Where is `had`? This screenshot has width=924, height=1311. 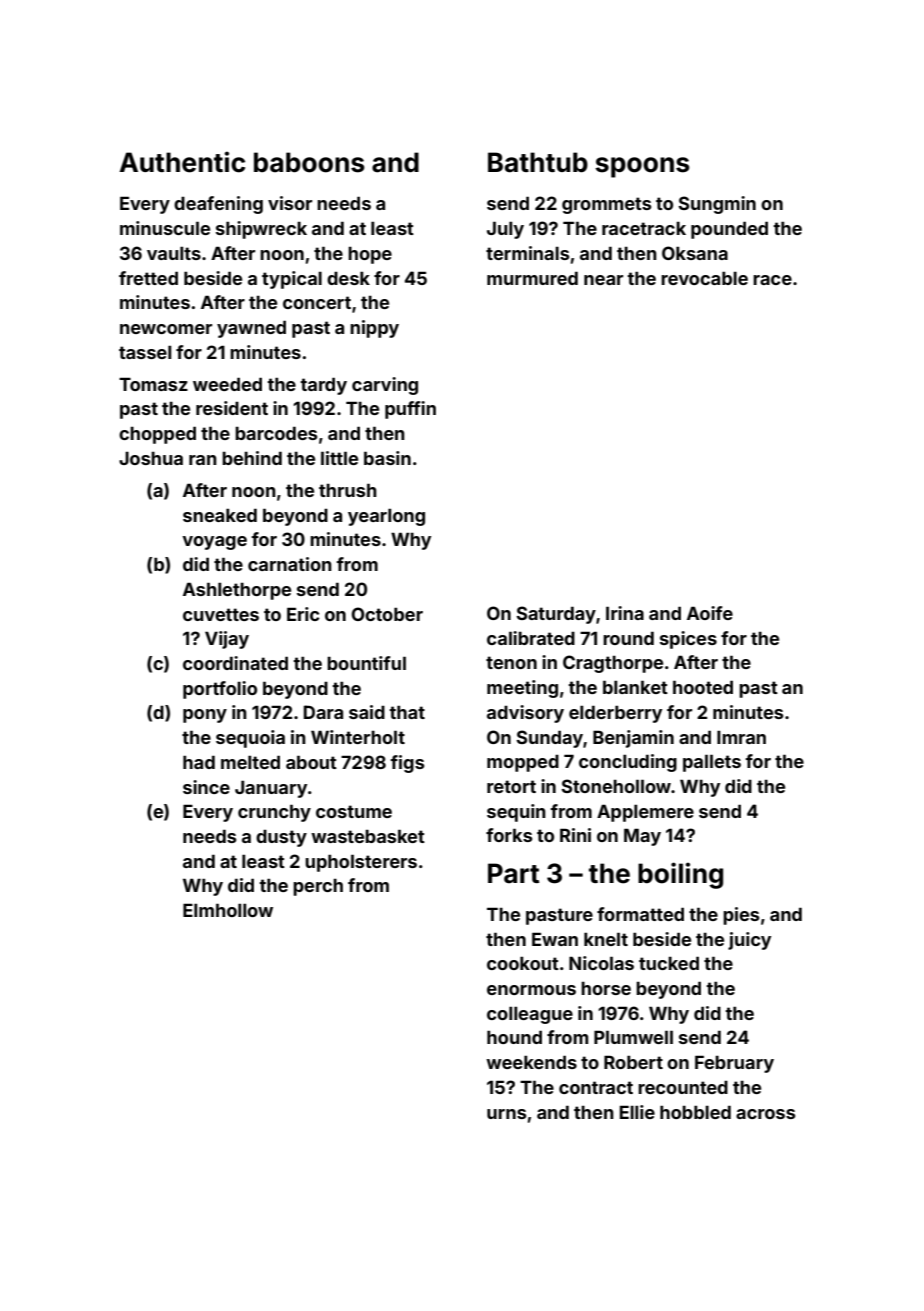
had is located at coordinates (199, 762).
